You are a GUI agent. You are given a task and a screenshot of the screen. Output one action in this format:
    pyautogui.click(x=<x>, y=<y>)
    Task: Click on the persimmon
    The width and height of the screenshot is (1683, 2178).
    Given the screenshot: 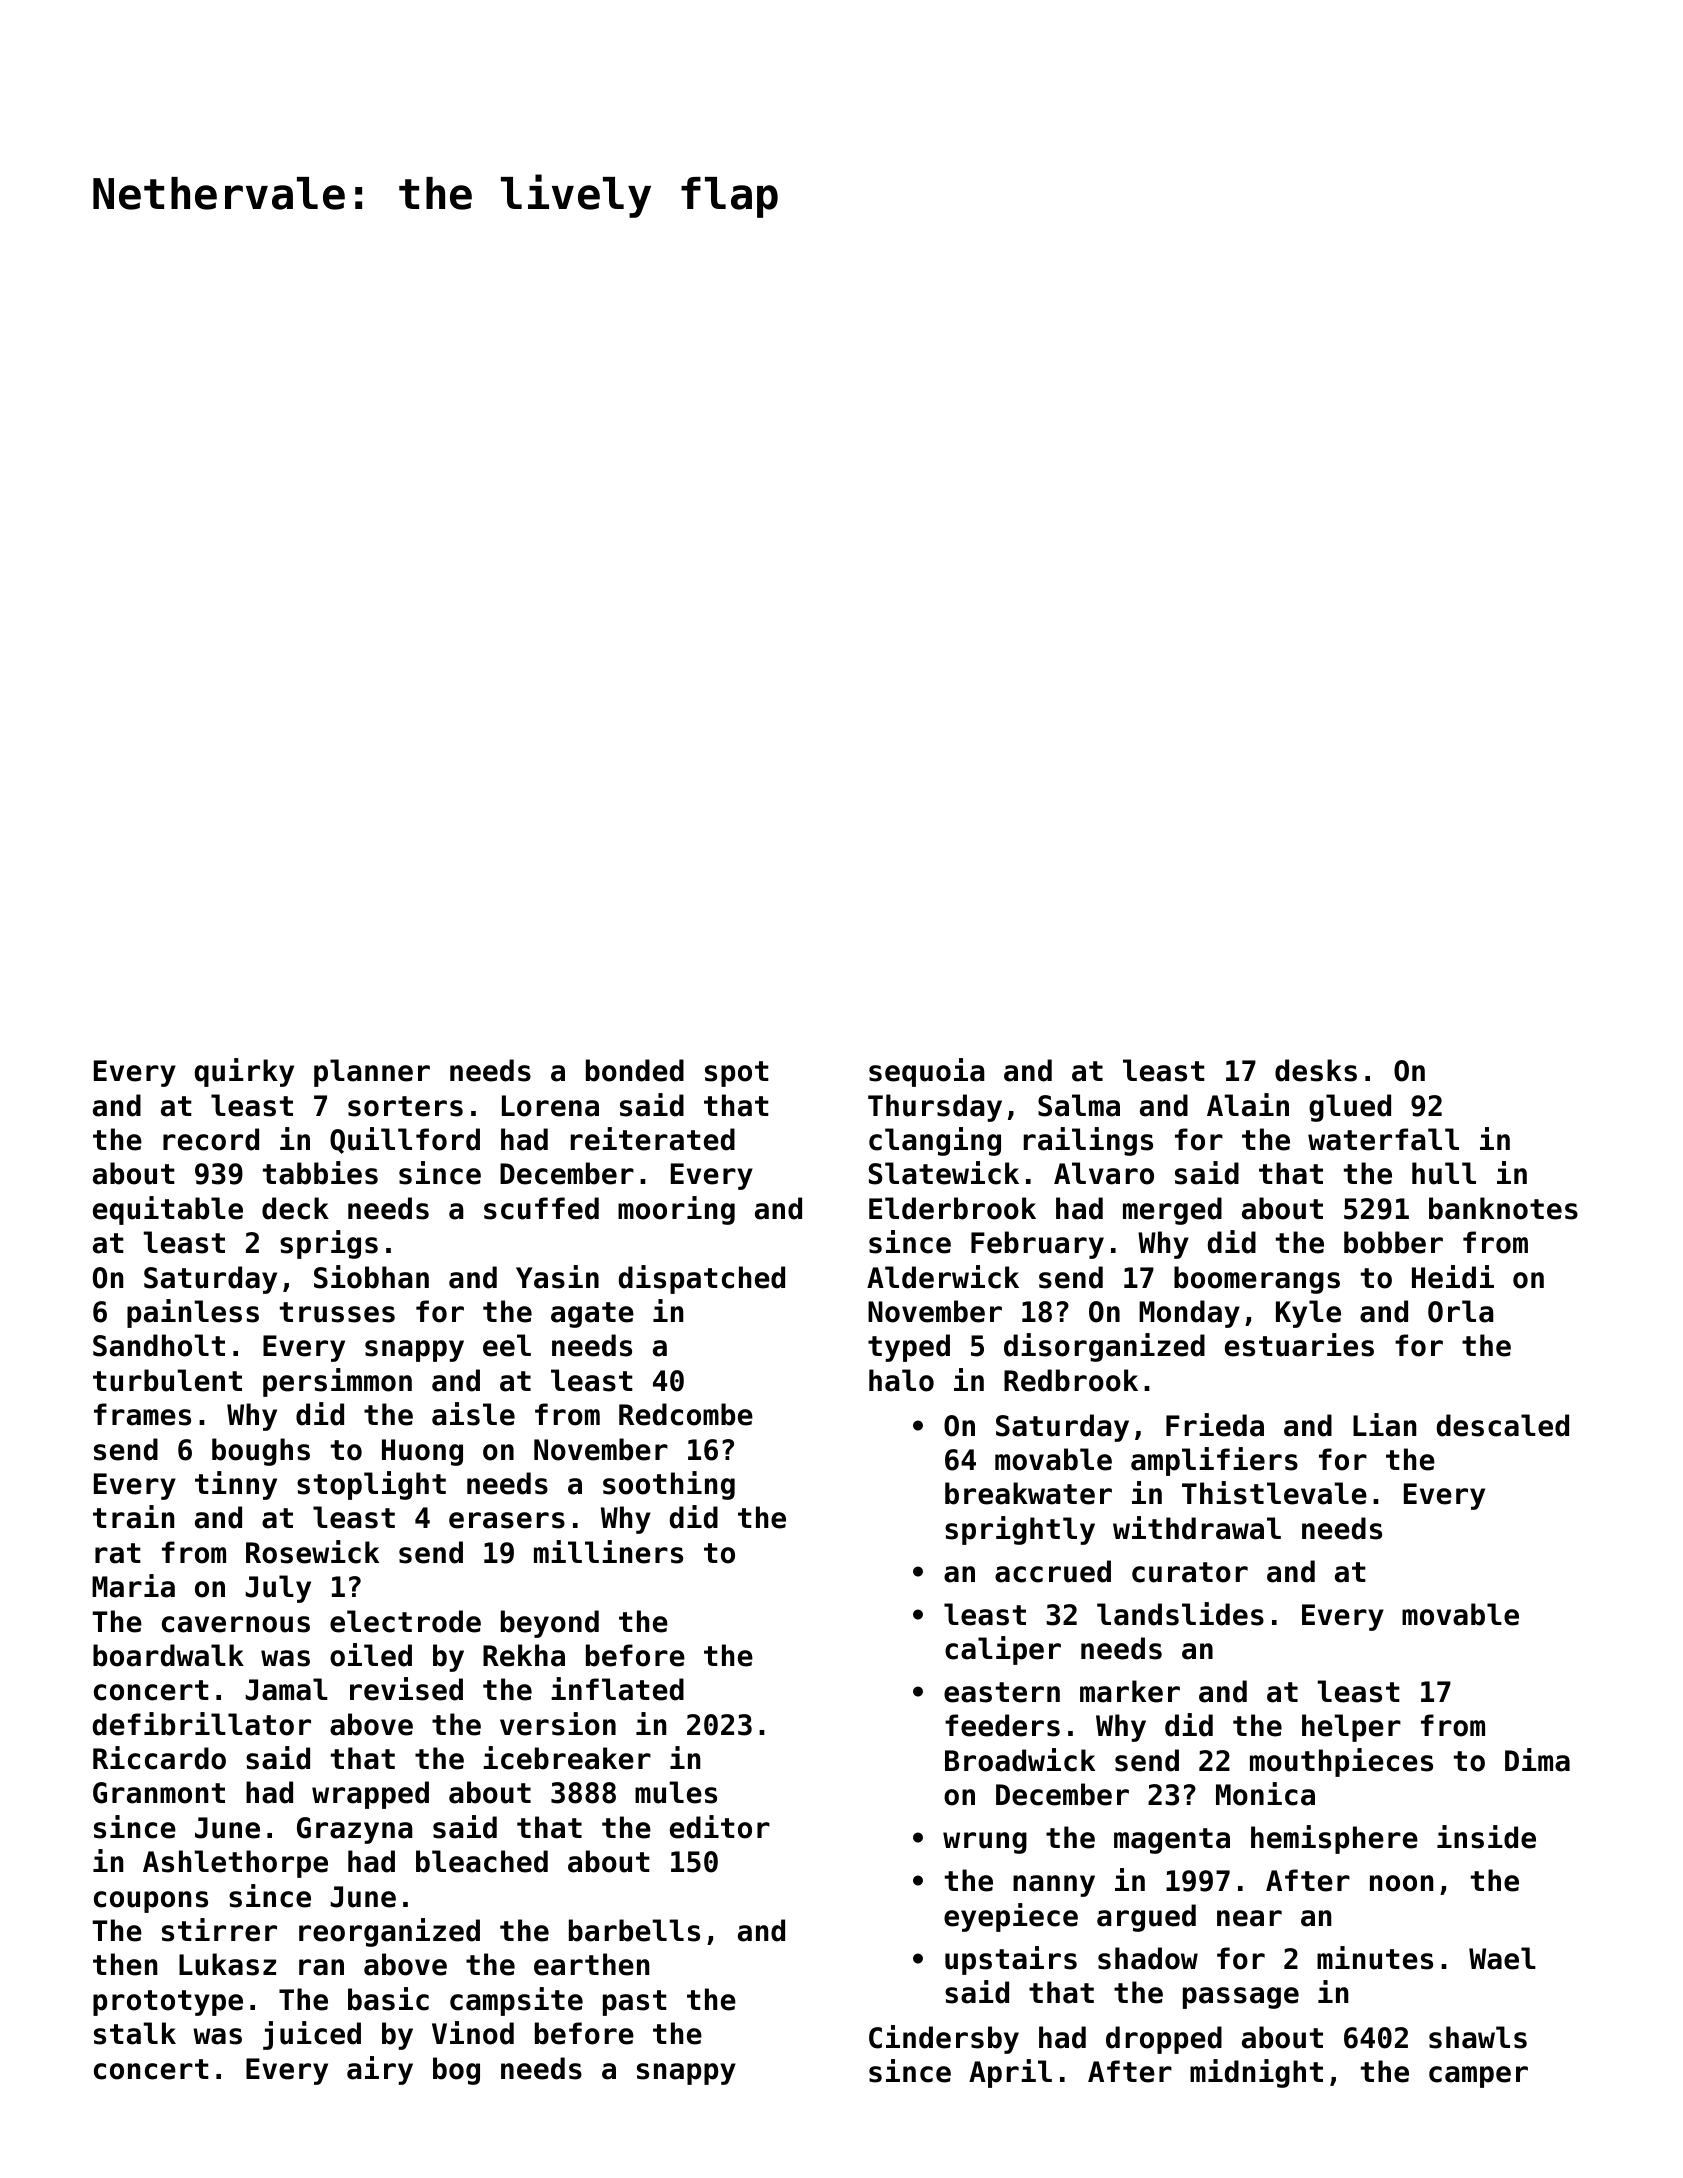 What is the action you would take?
    pyautogui.click(x=337, y=1382)
